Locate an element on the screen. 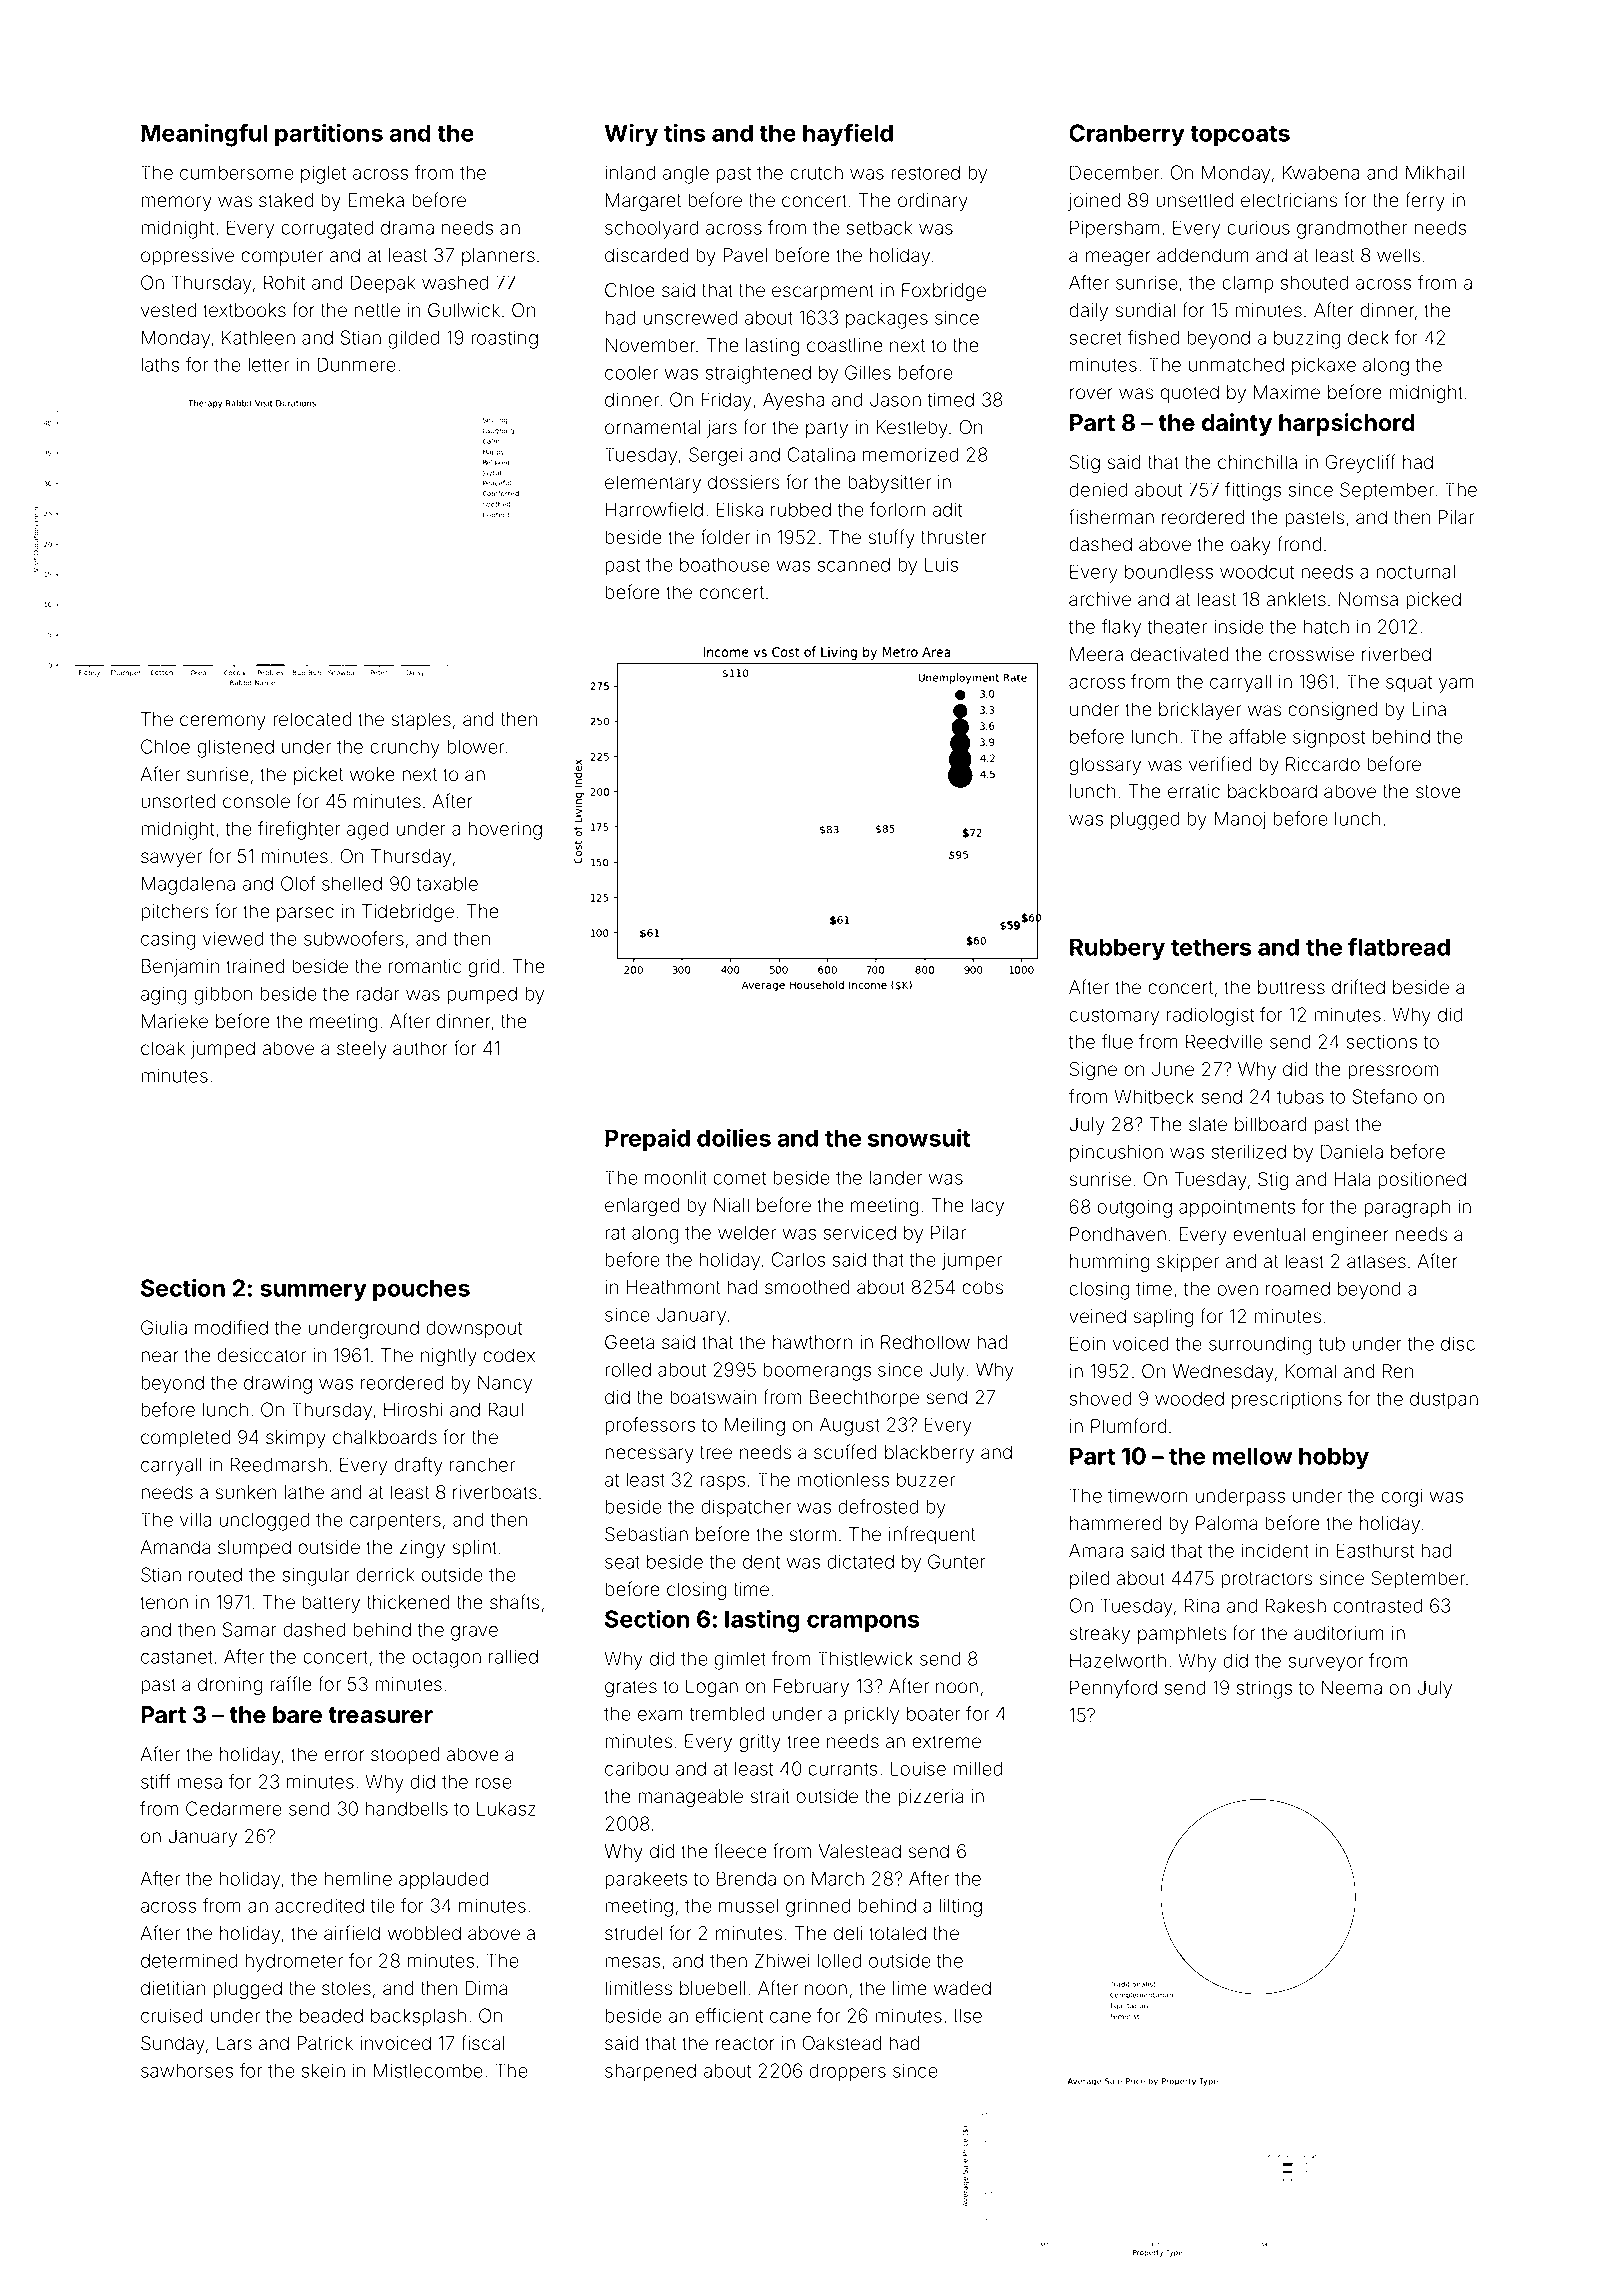  Ayesha is located at coordinates (793, 401).
